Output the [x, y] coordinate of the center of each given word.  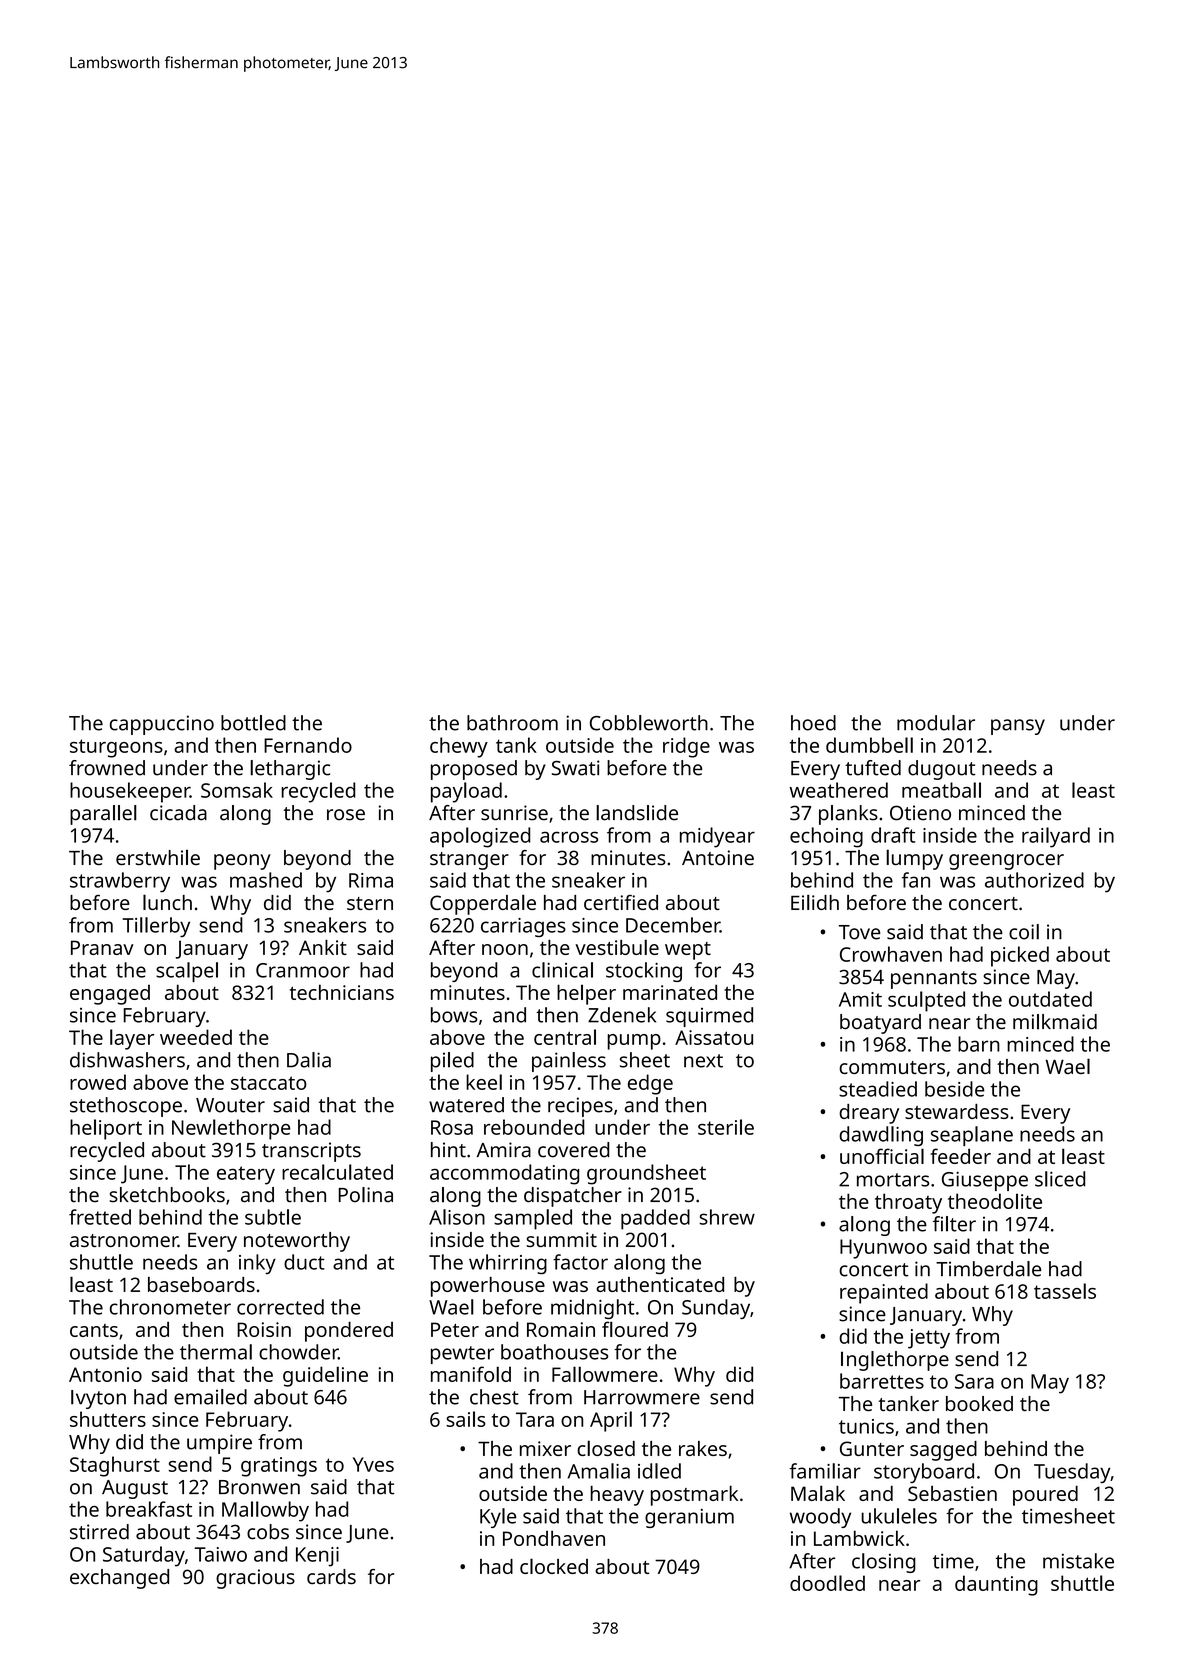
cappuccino [162, 725]
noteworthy [297, 1242]
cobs [268, 1532]
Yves [373, 1464]
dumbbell [869, 745]
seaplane [972, 1136]
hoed [813, 723]
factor [580, 1262]
